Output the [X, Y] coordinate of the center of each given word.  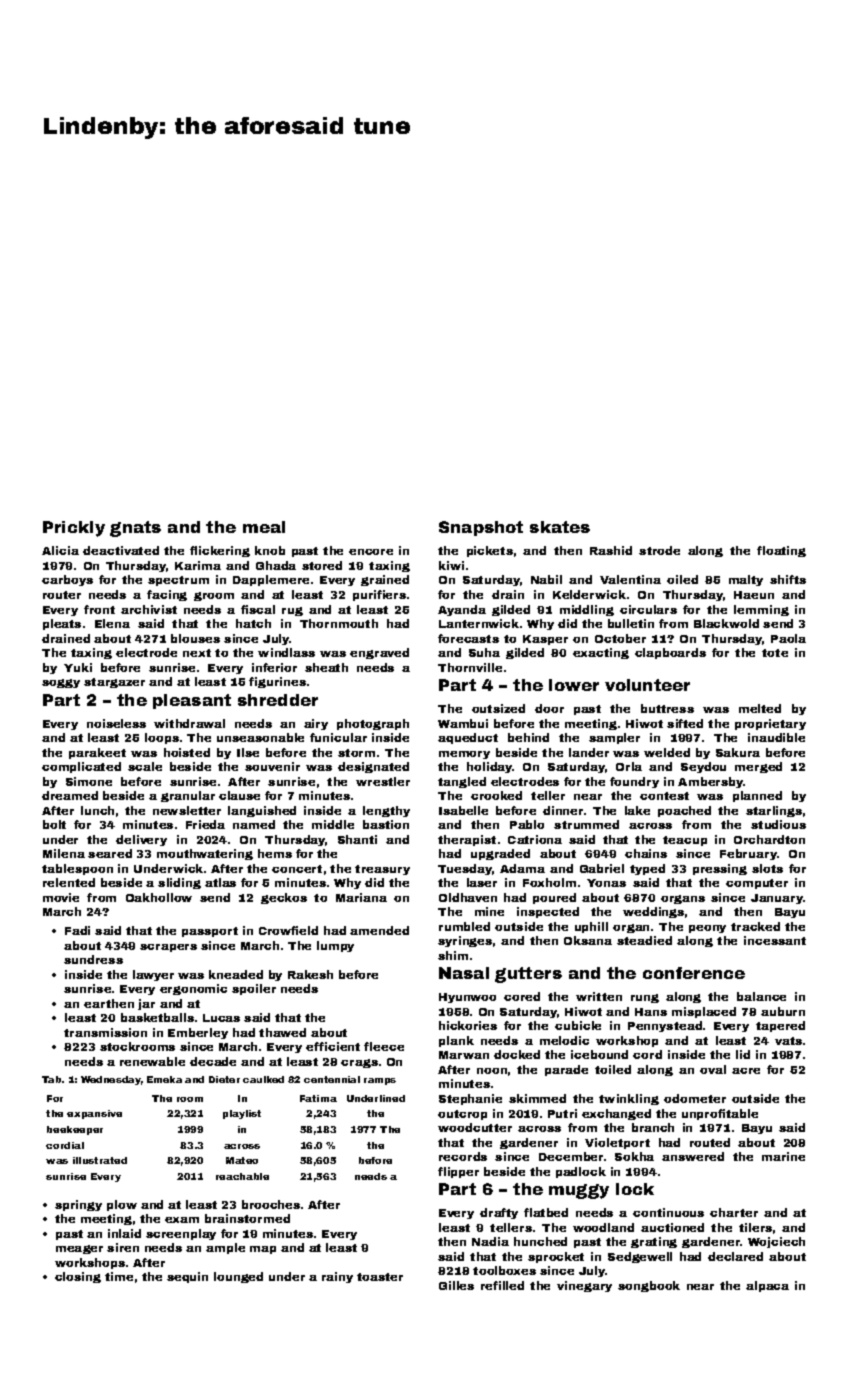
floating [781, 551]
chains [646, 853]
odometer [695, 1098]
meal [264, 527]
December [571, 1156]
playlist [242, 1114]
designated [373, 767]
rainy [337, 1277]
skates [560, 527]
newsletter [187, 810]
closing [78, 1277]
